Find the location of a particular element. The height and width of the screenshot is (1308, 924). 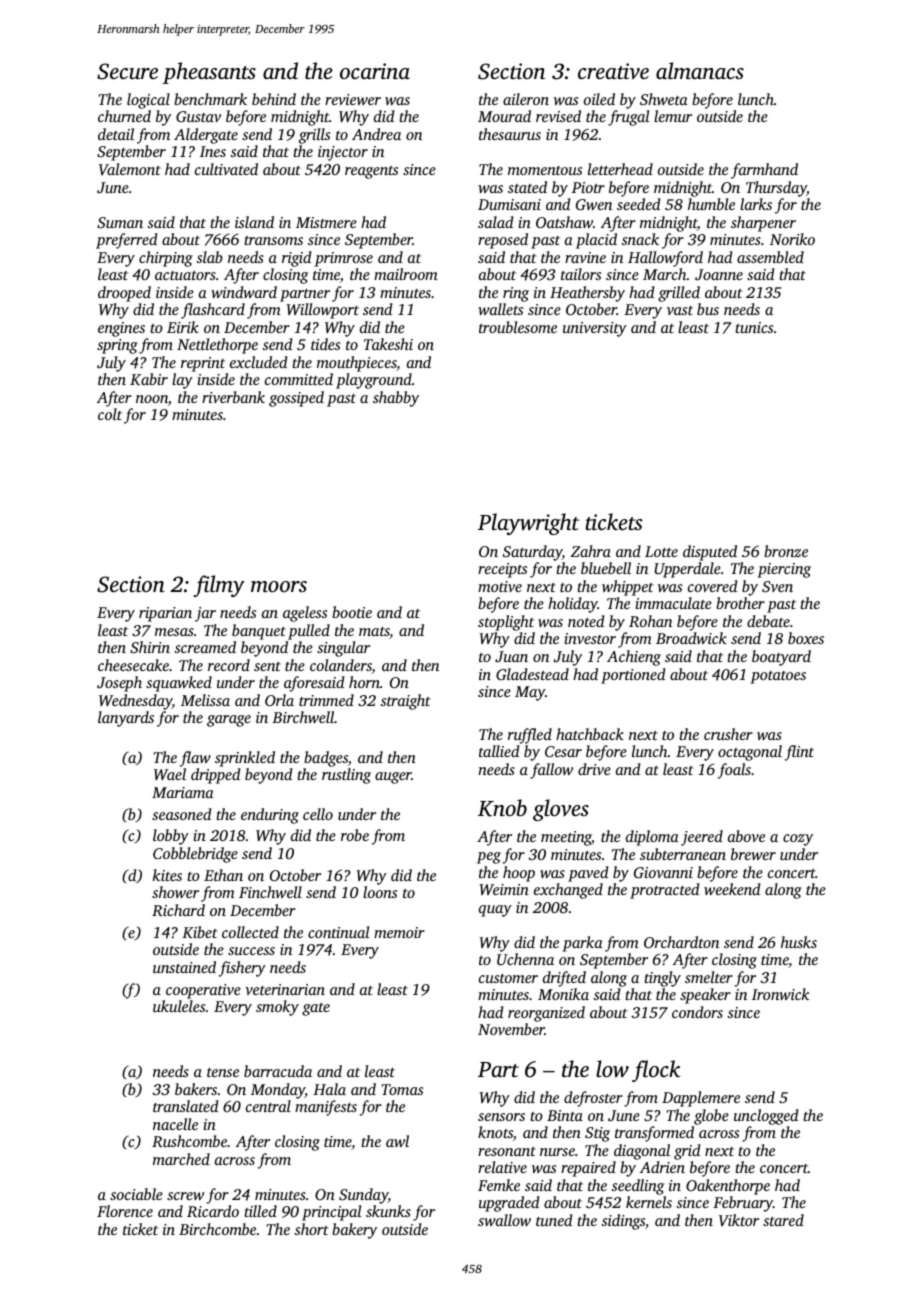

sociable is located at coordinates (136, 1194).
